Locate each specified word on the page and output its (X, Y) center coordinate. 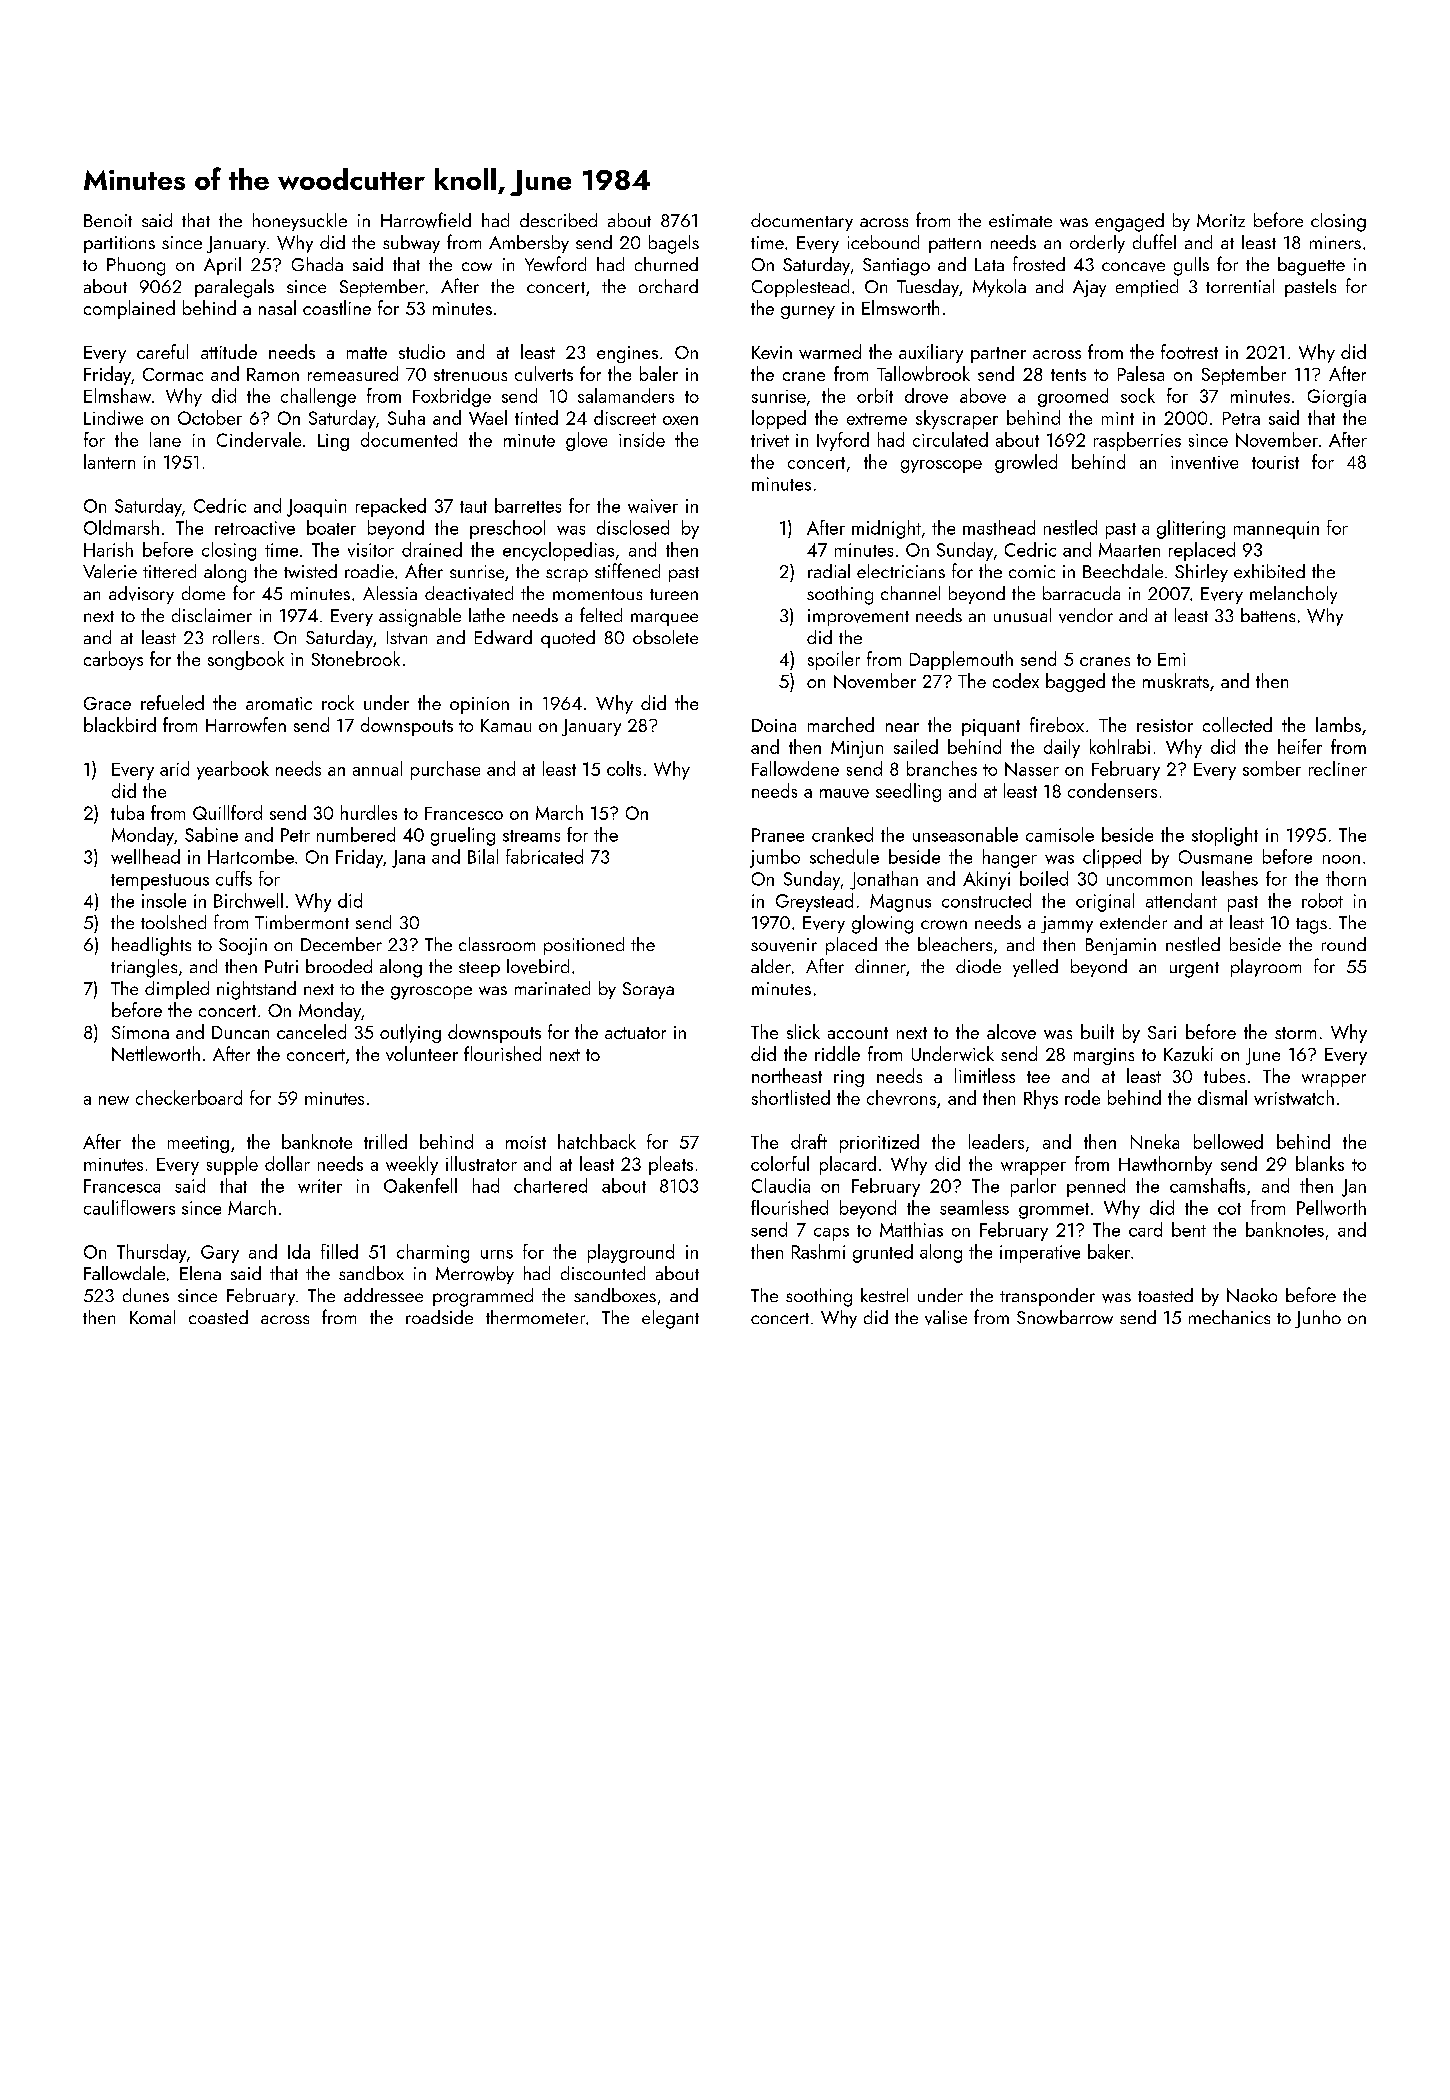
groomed (1073, 397)
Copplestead (800, 288)
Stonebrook (356, 658)
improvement (858, 617)
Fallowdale (124, 1273)
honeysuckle (300, 222)
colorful (780, 1163)
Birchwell (248, 900)
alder (771, 966)
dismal (1222, 1097)
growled (1026, 463)
